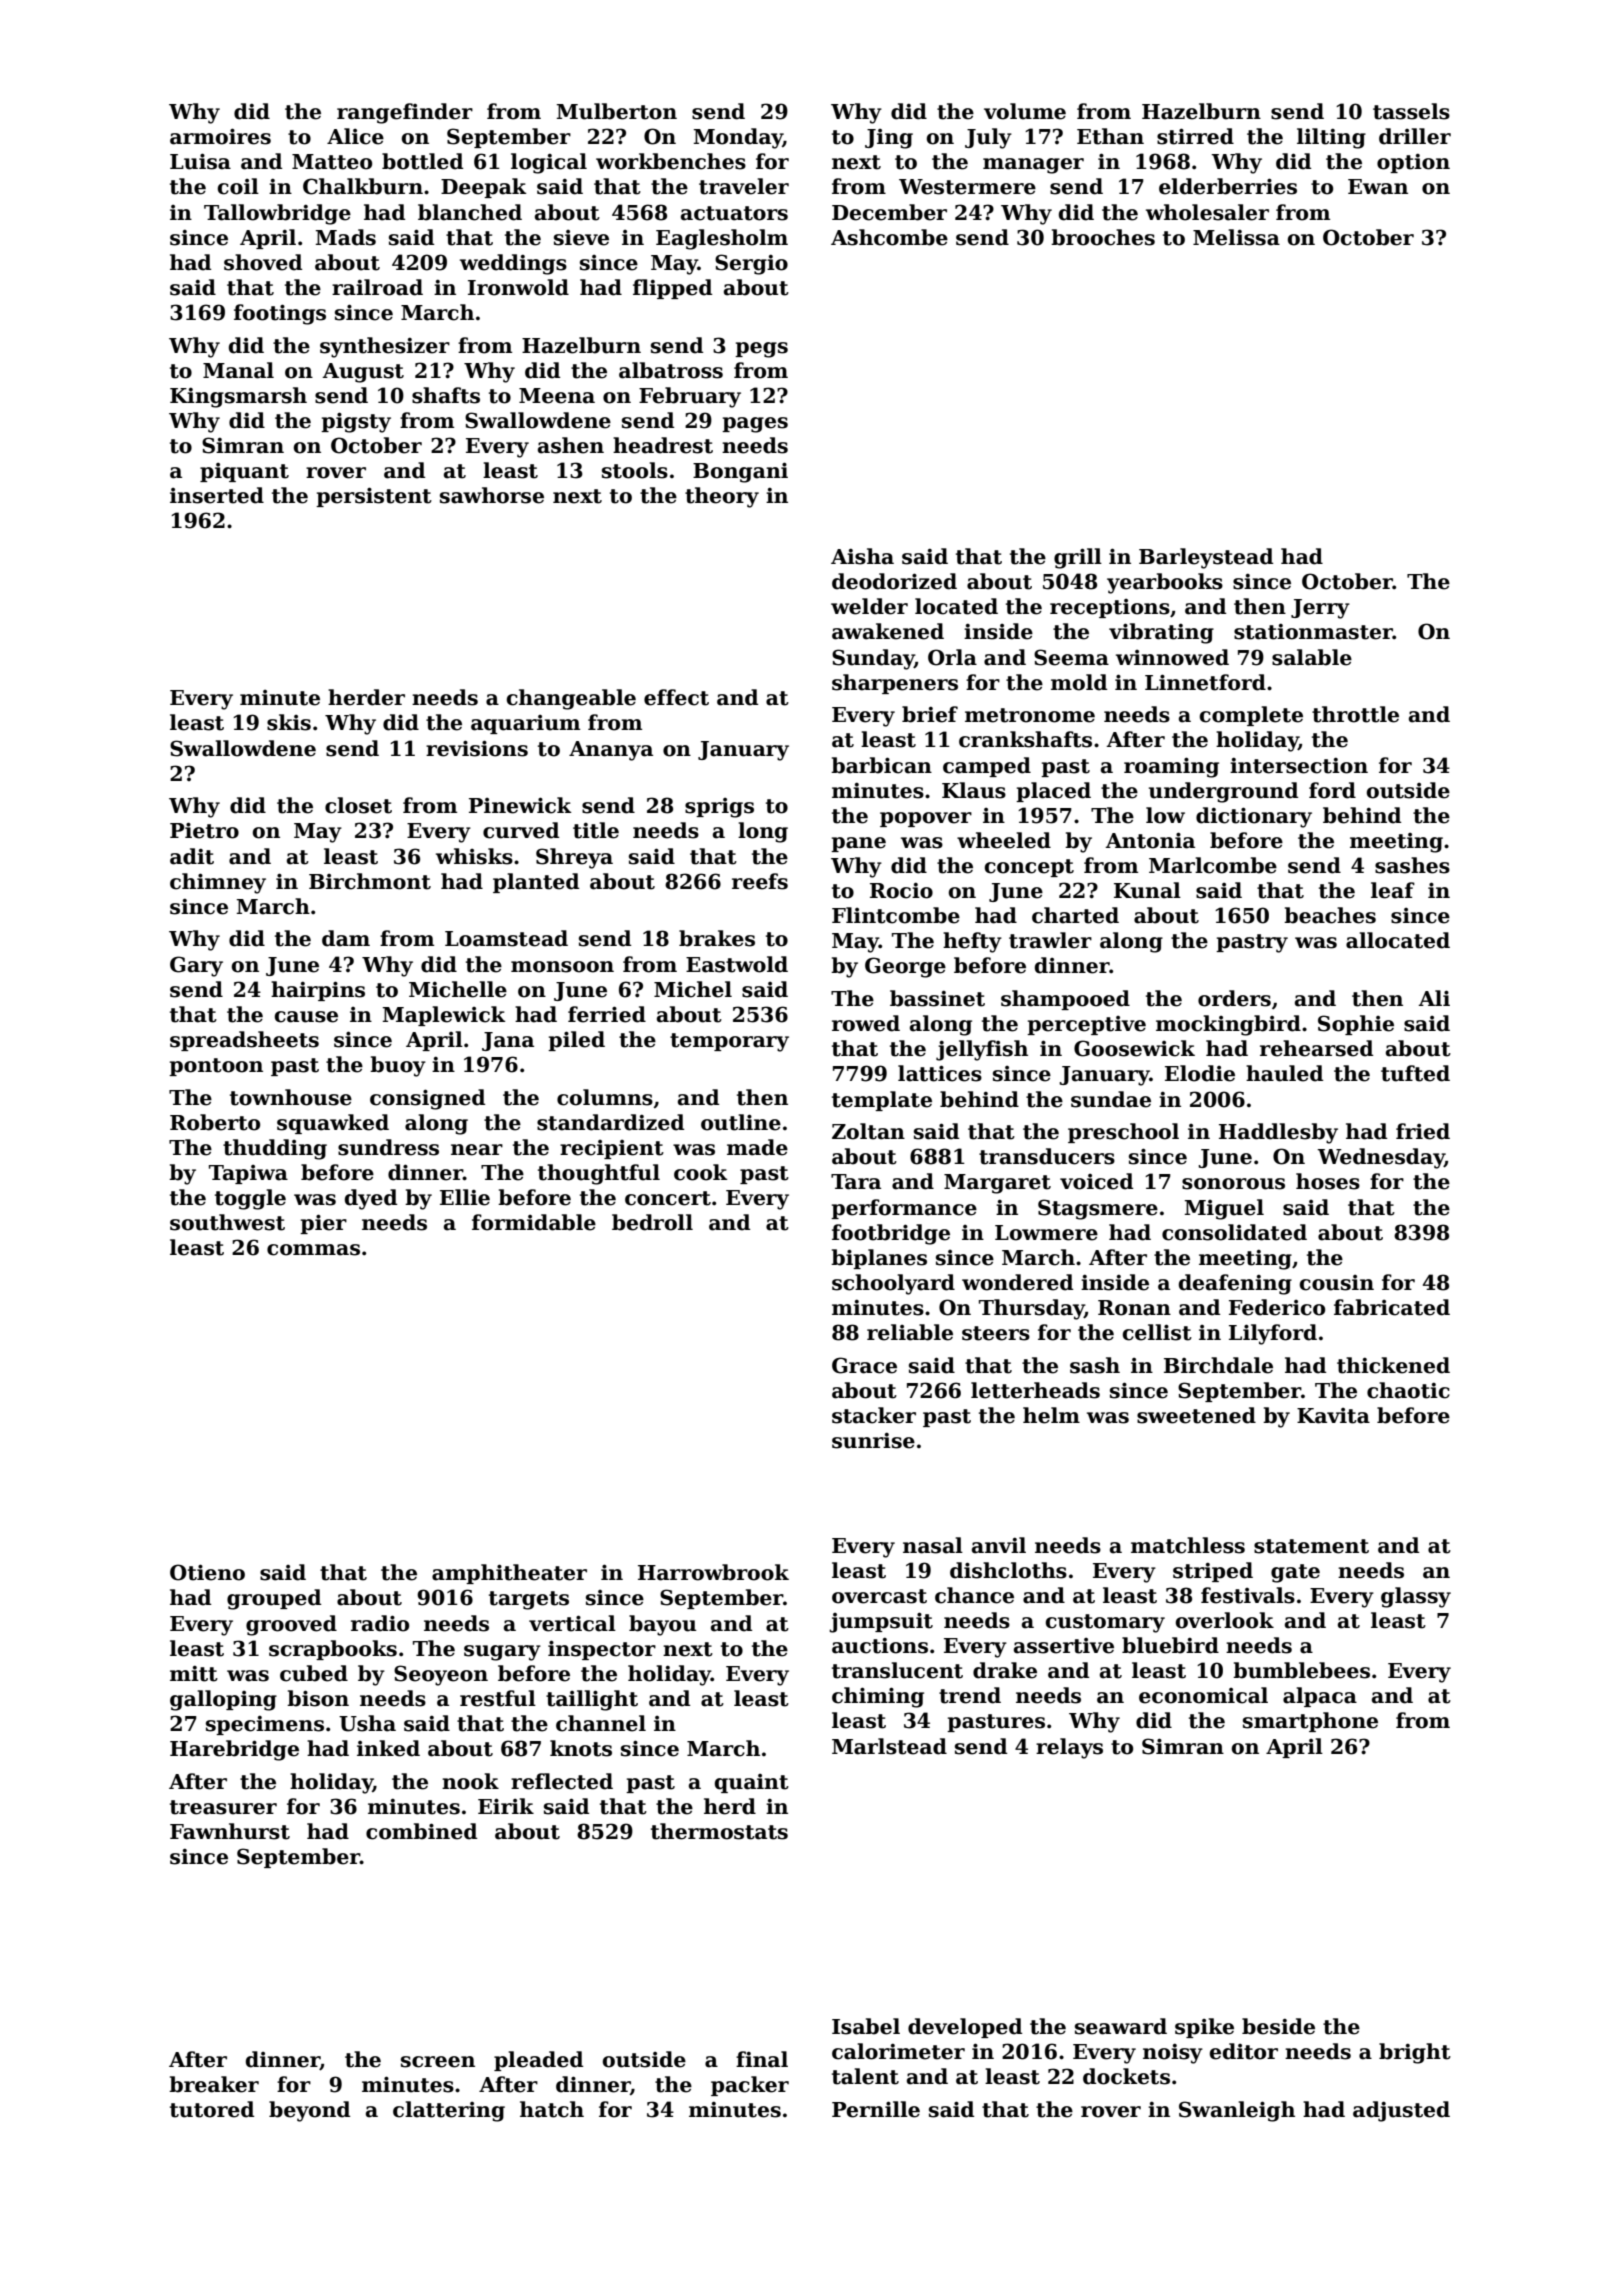  I want to click on whisks, so click(474, 856).
